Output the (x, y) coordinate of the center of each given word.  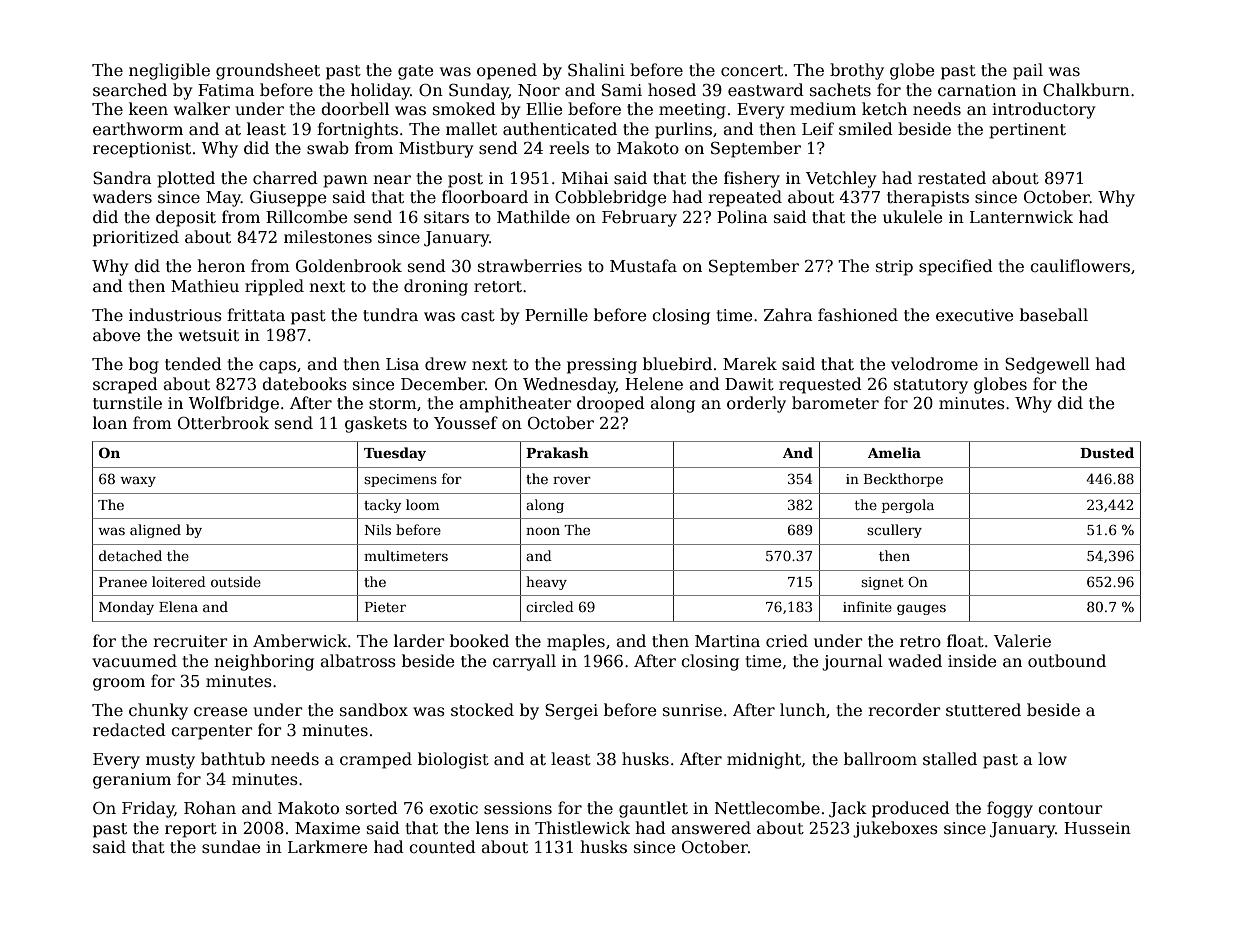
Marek (750, 363)
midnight (764, 760)
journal (852, 662)
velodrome (934, 364)
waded (915, 661)
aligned (155, 531)
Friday (148, 809)
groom (119, 684)
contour (1070, 808)
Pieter (385, 607)
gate (415, 72)
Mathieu (205, 286)
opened (507, 71)
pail (1028, 71)
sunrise (692, 710)
